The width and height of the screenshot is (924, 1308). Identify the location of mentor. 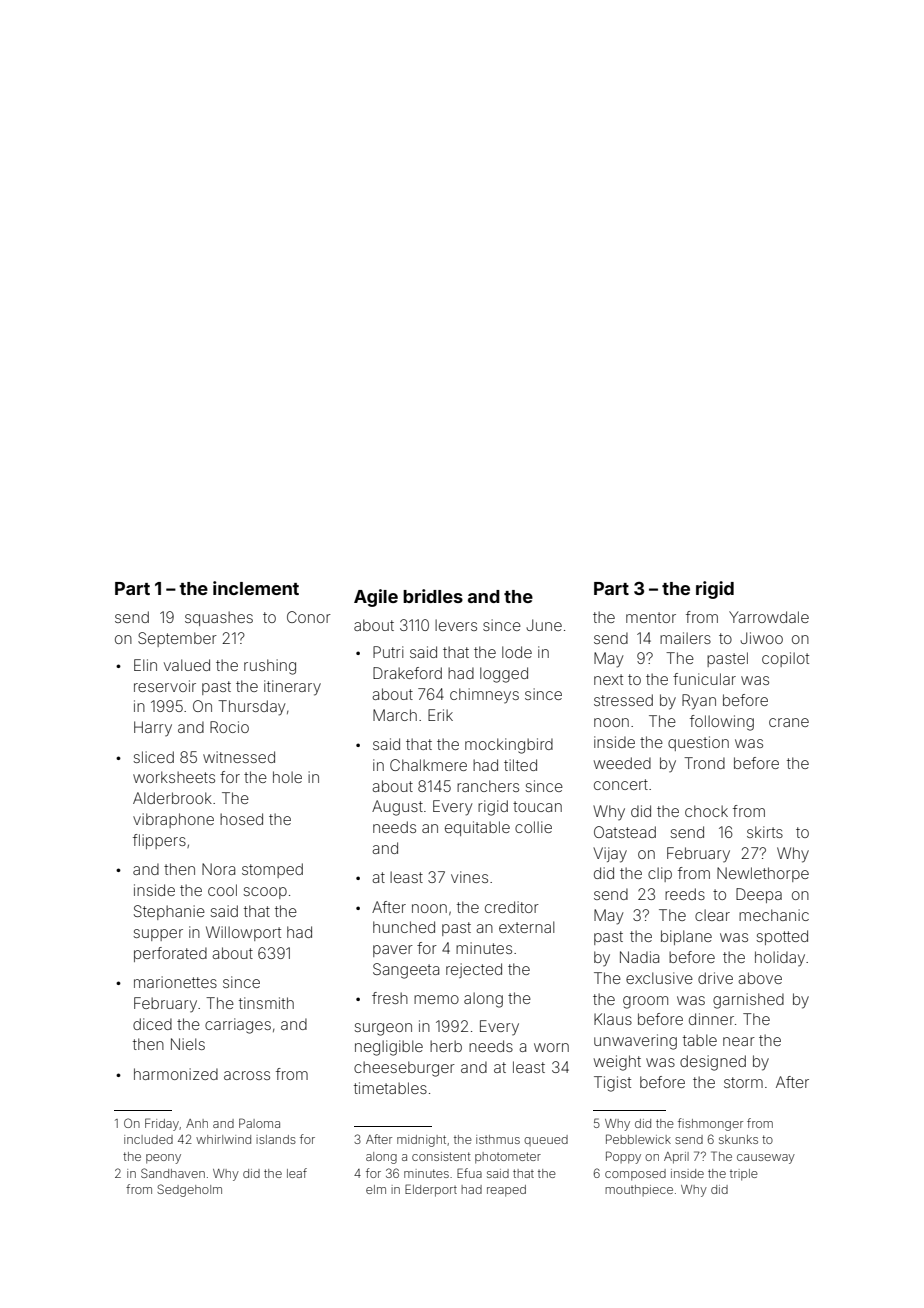
(651, 617).
